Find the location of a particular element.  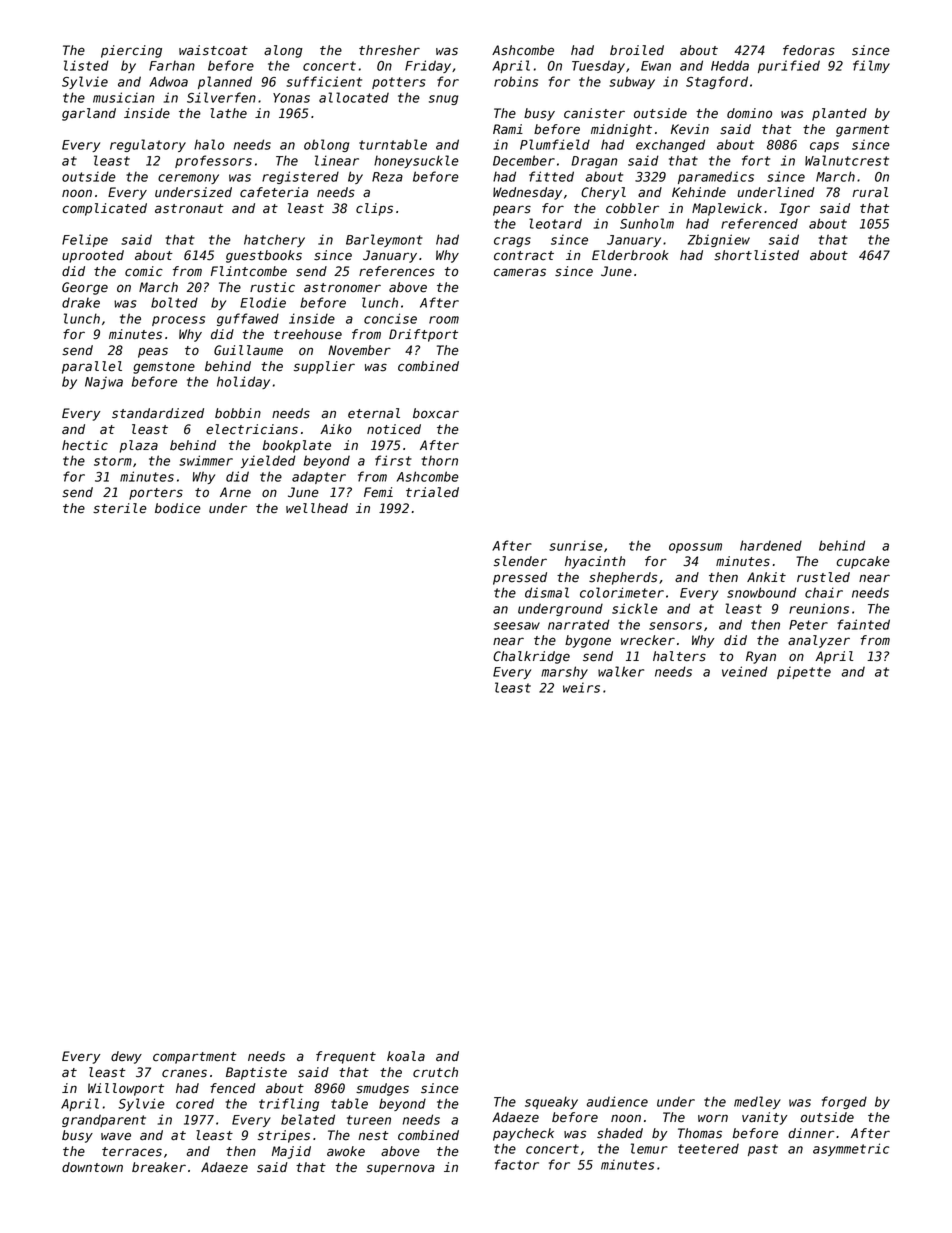

breaker is located at coordinates (159, 1167).
